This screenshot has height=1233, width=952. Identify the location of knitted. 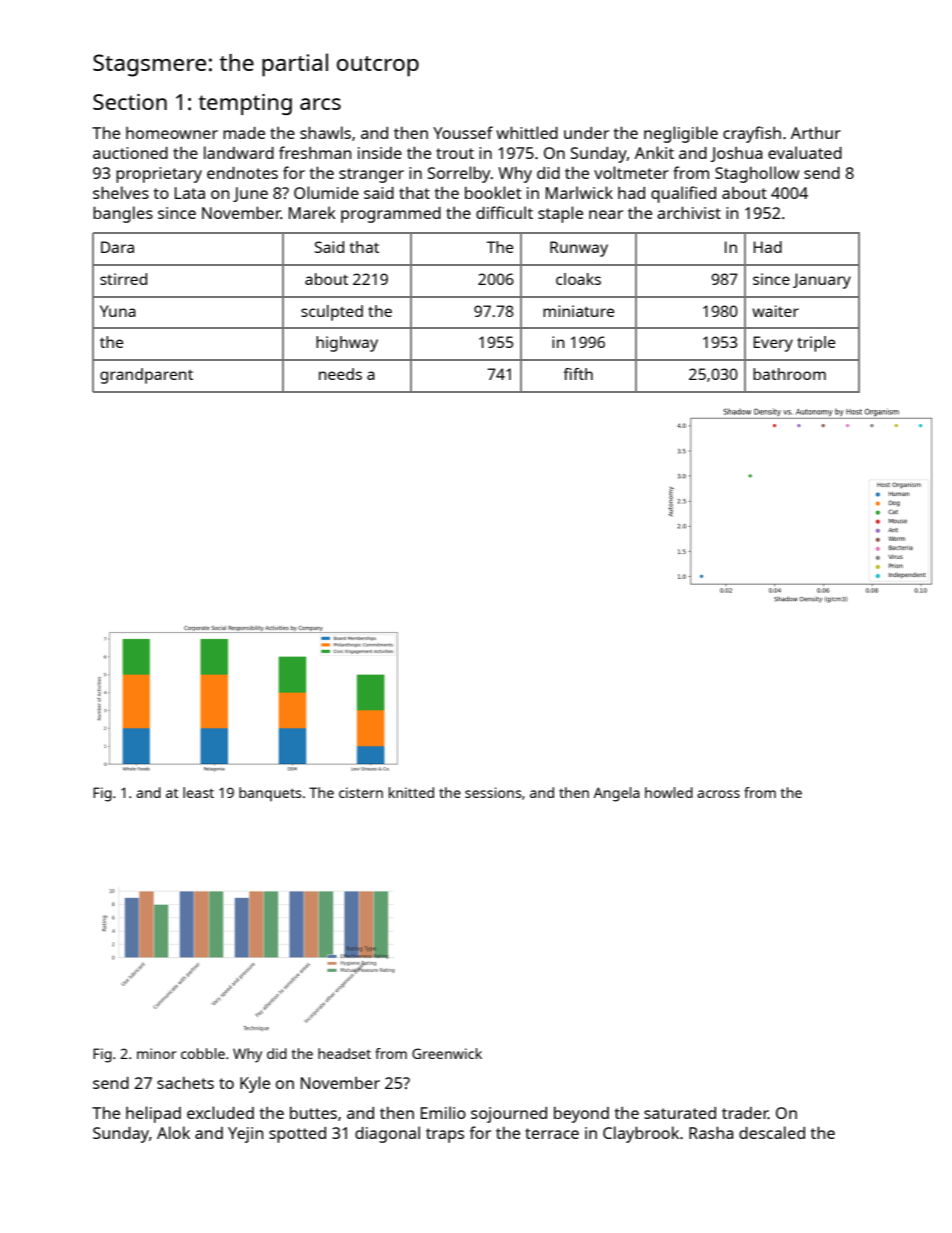
(411, 792).
